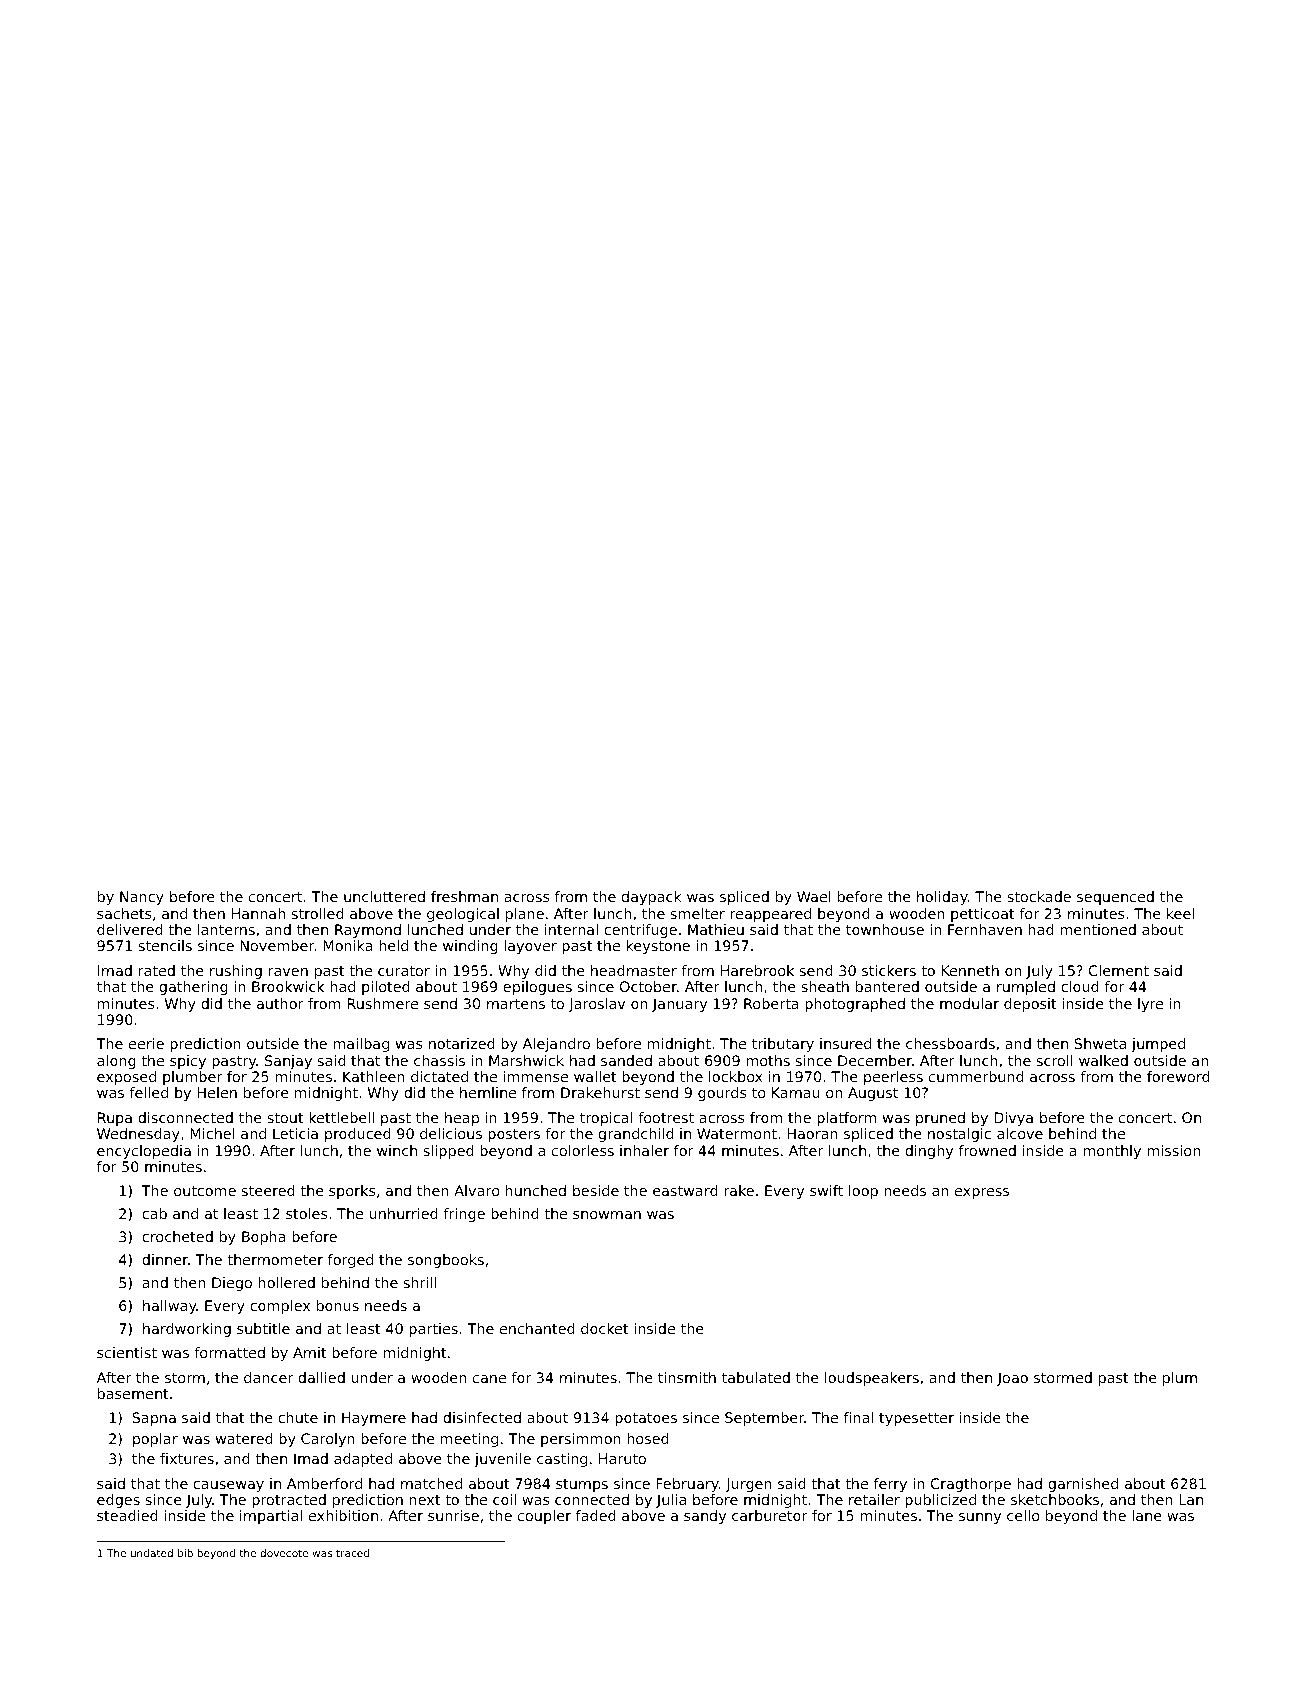 The height and width of the document is (1696, 1310). I want to click on forged, so click(350, 1261).
